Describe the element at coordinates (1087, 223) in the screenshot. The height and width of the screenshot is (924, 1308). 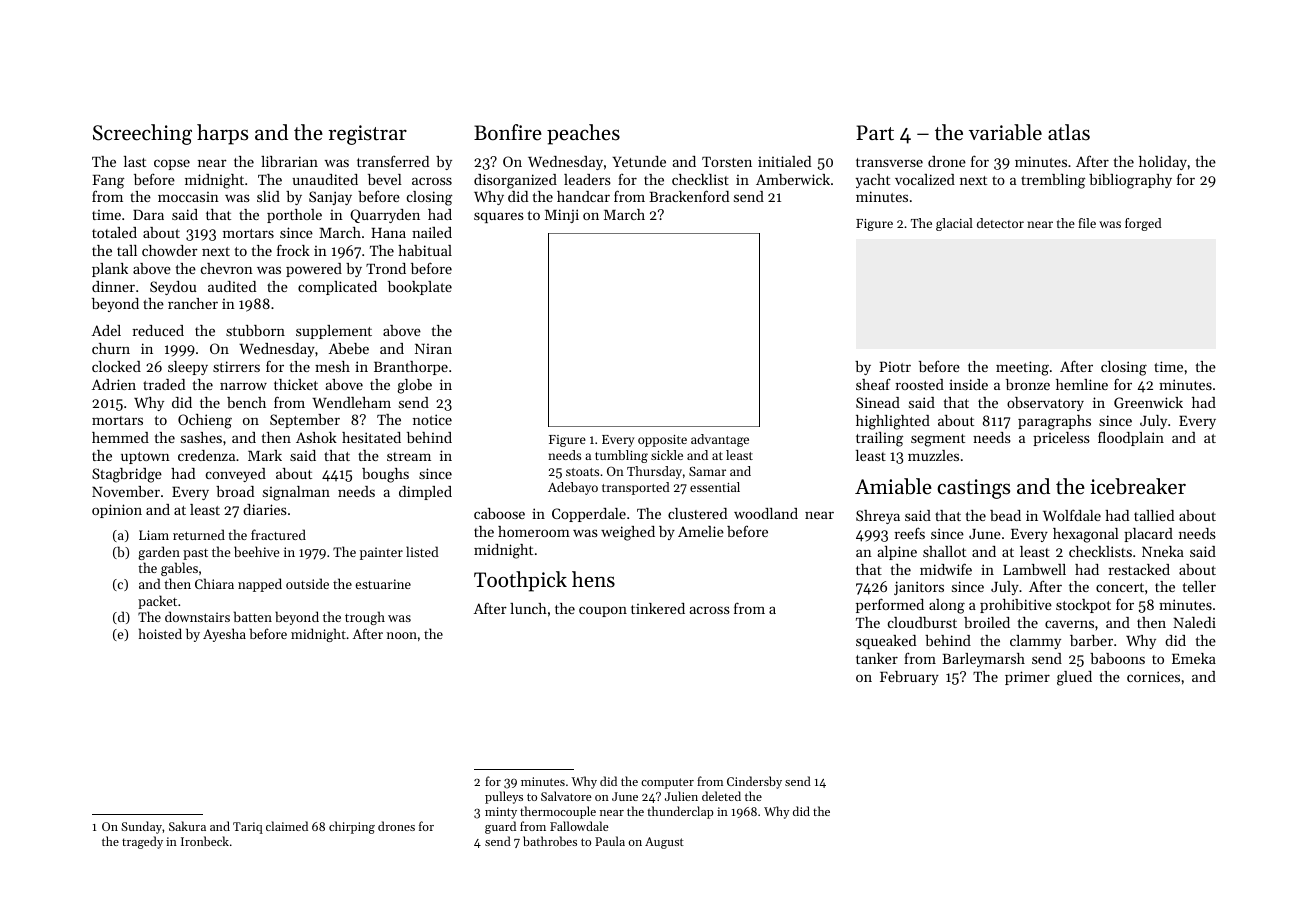
I see `file` at that location.
